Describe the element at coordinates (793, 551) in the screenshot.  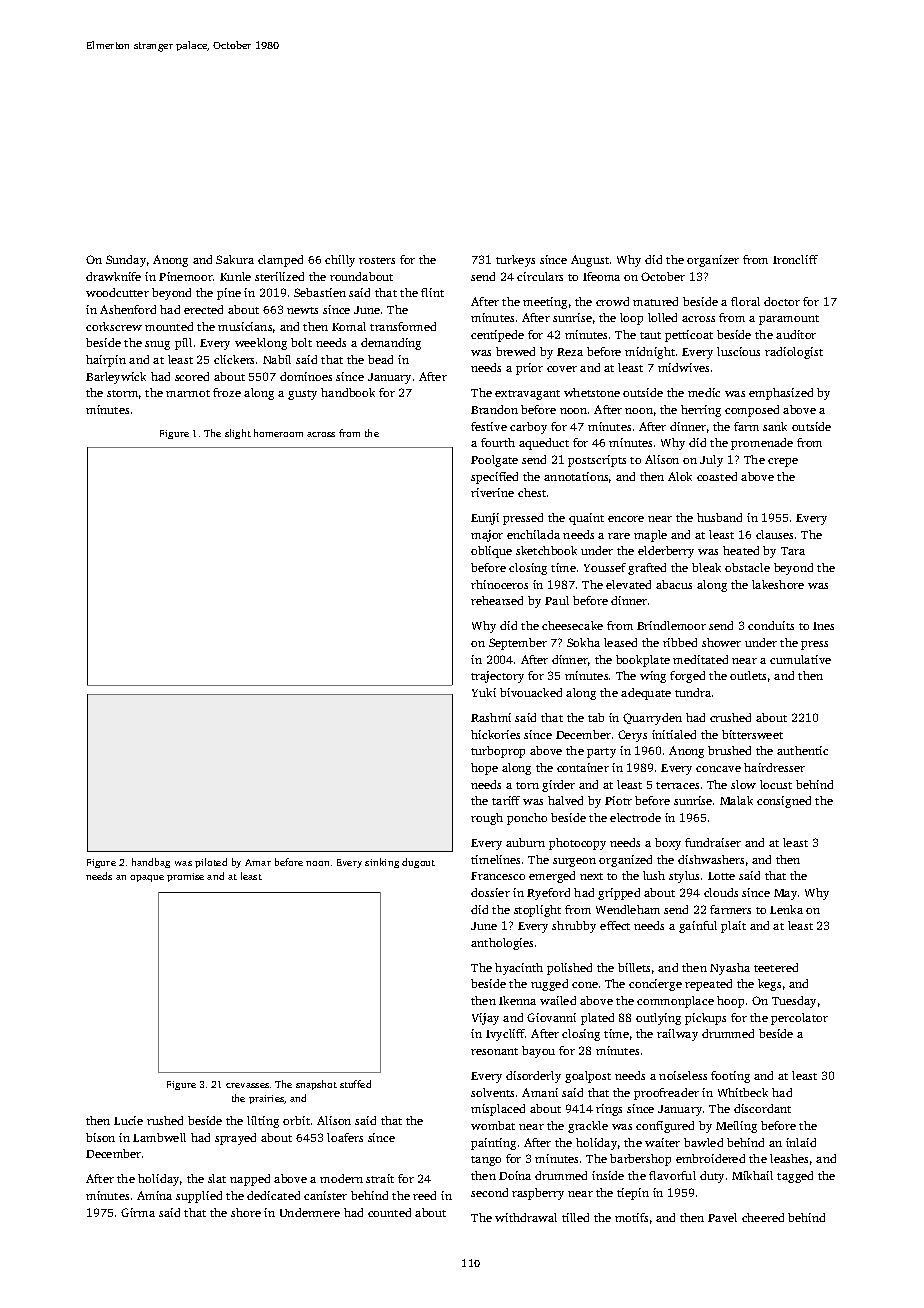
I see `Tara` at that location.
